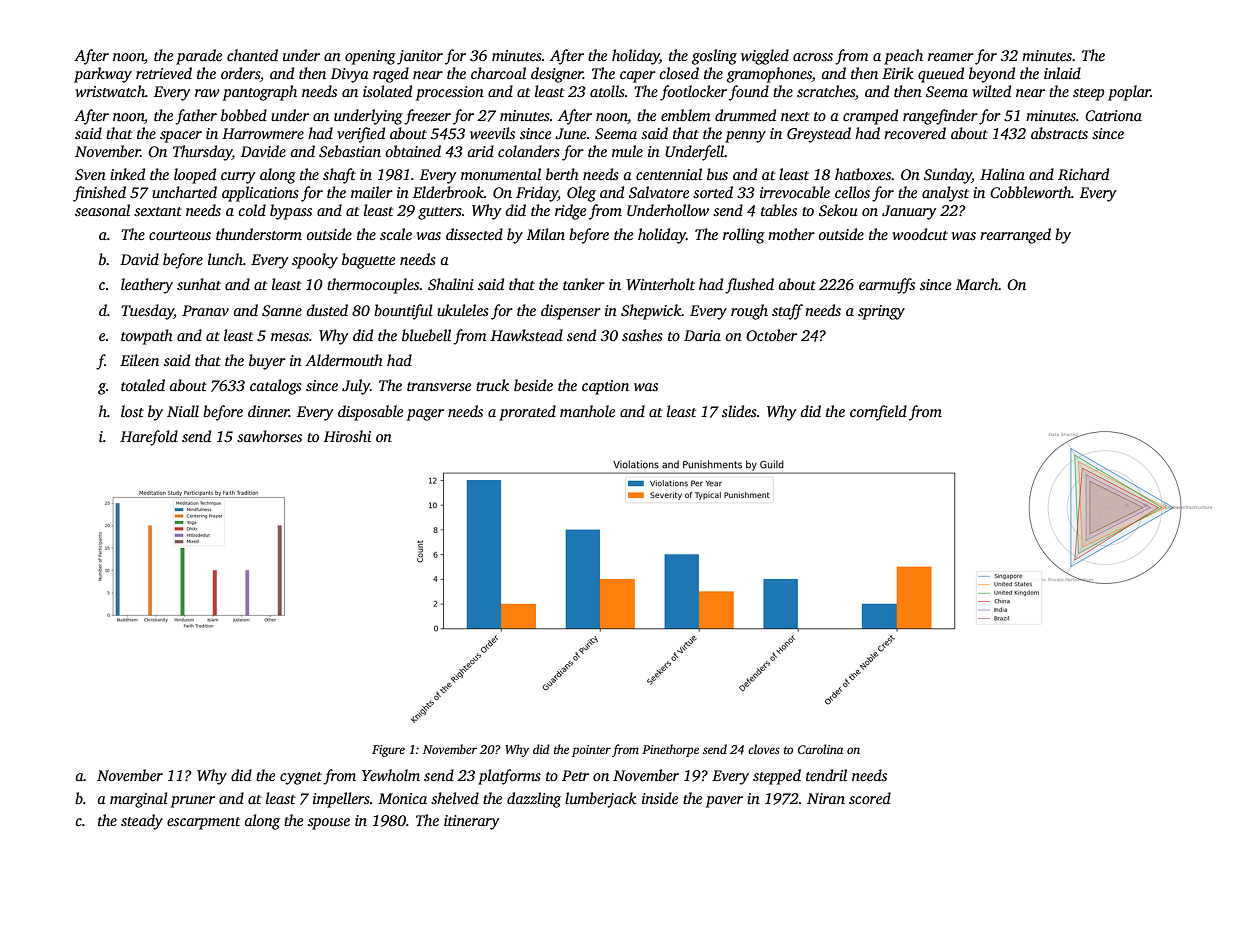 This screenshot has height=952, width=1233. What do you see at coordinates (887, 286) in the screenshot?
I see `earmuffs` at bounding box center [887, 286].
